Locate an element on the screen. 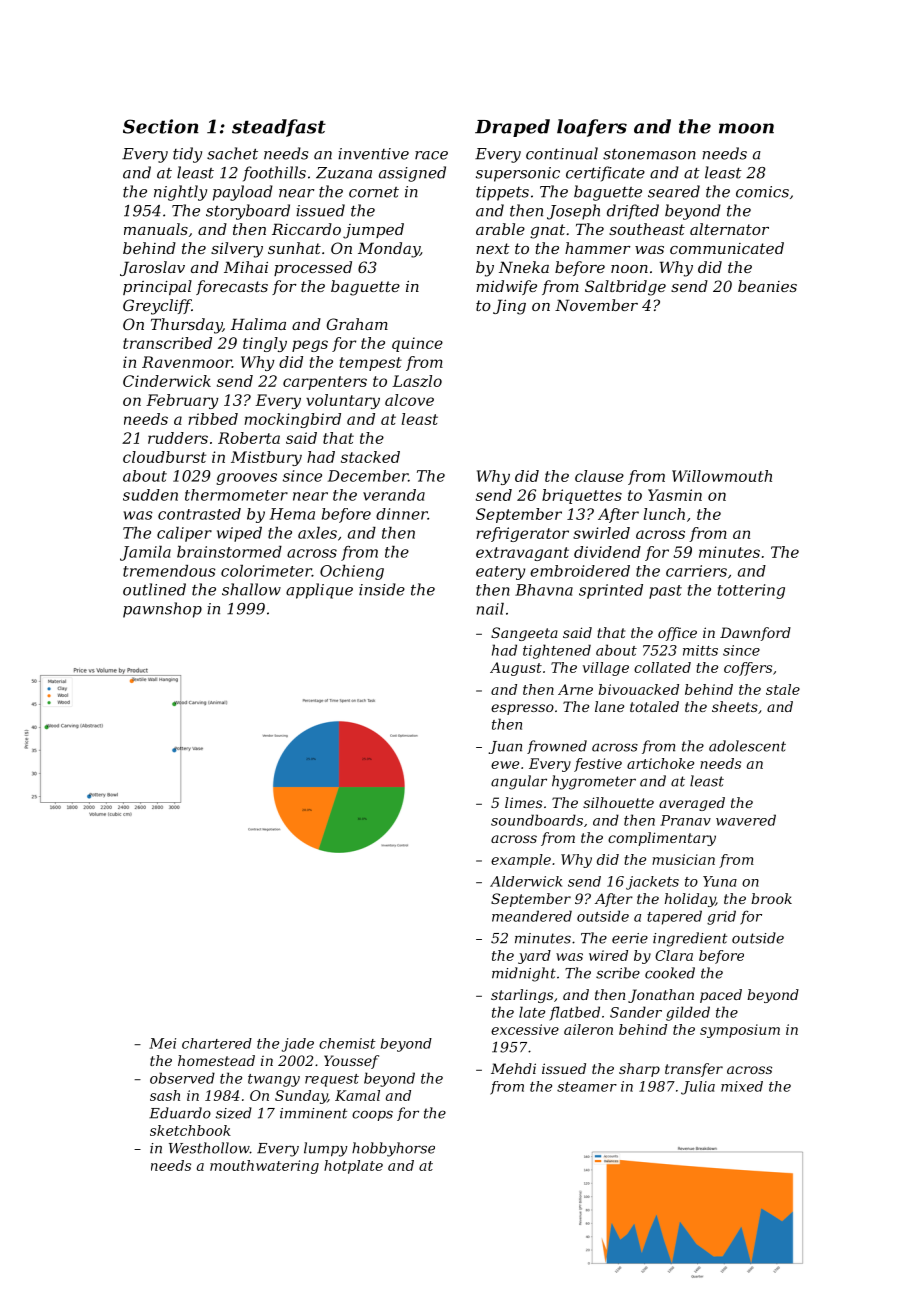 This screenshot has width=924, height=1311. observed is located at coordinates (182, 1078).
